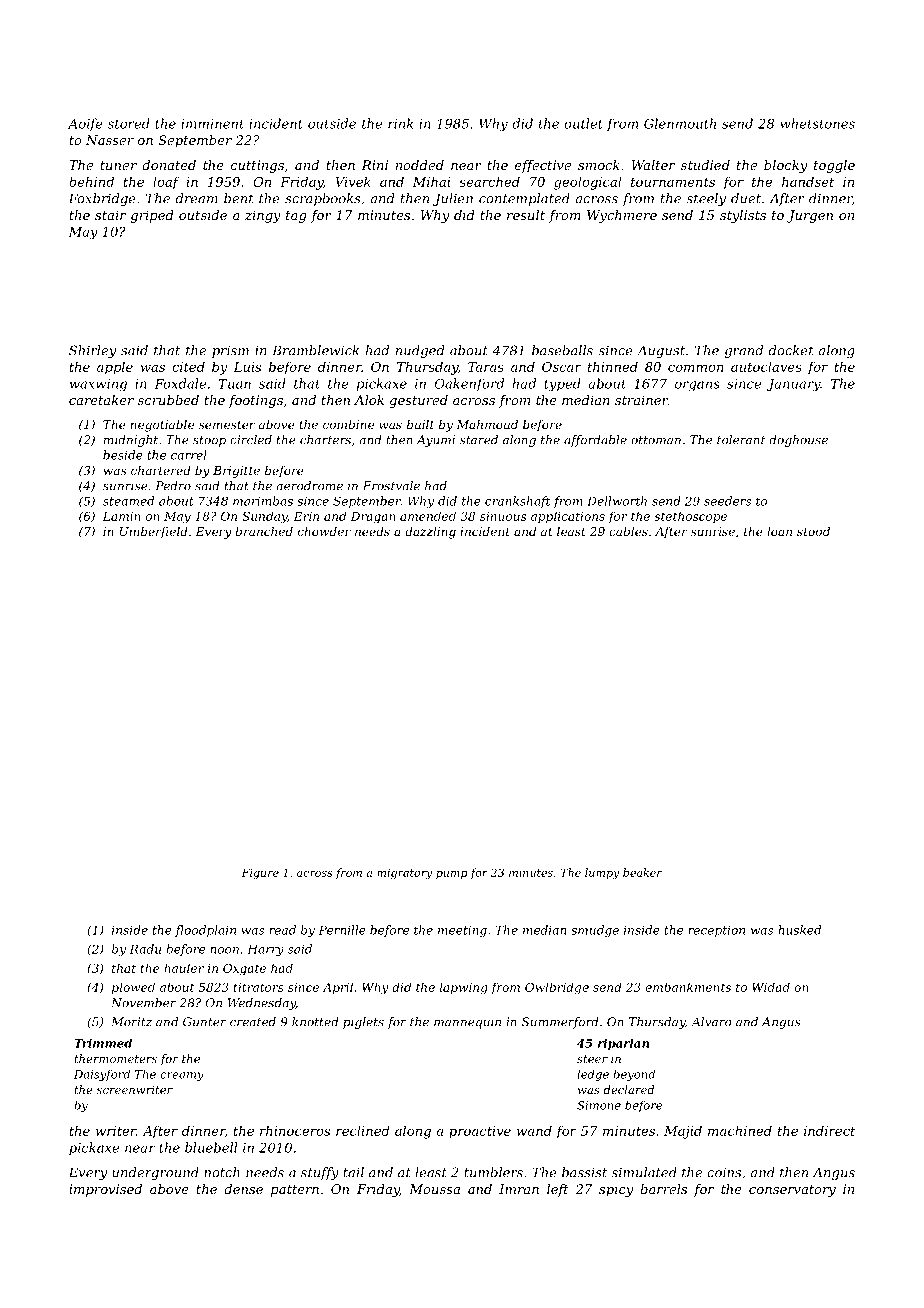 The image size is (924, 1308). What do you see at coordinates (791, 350) in the screenshot?
I see `docket` at bounding box center [791, 350].
